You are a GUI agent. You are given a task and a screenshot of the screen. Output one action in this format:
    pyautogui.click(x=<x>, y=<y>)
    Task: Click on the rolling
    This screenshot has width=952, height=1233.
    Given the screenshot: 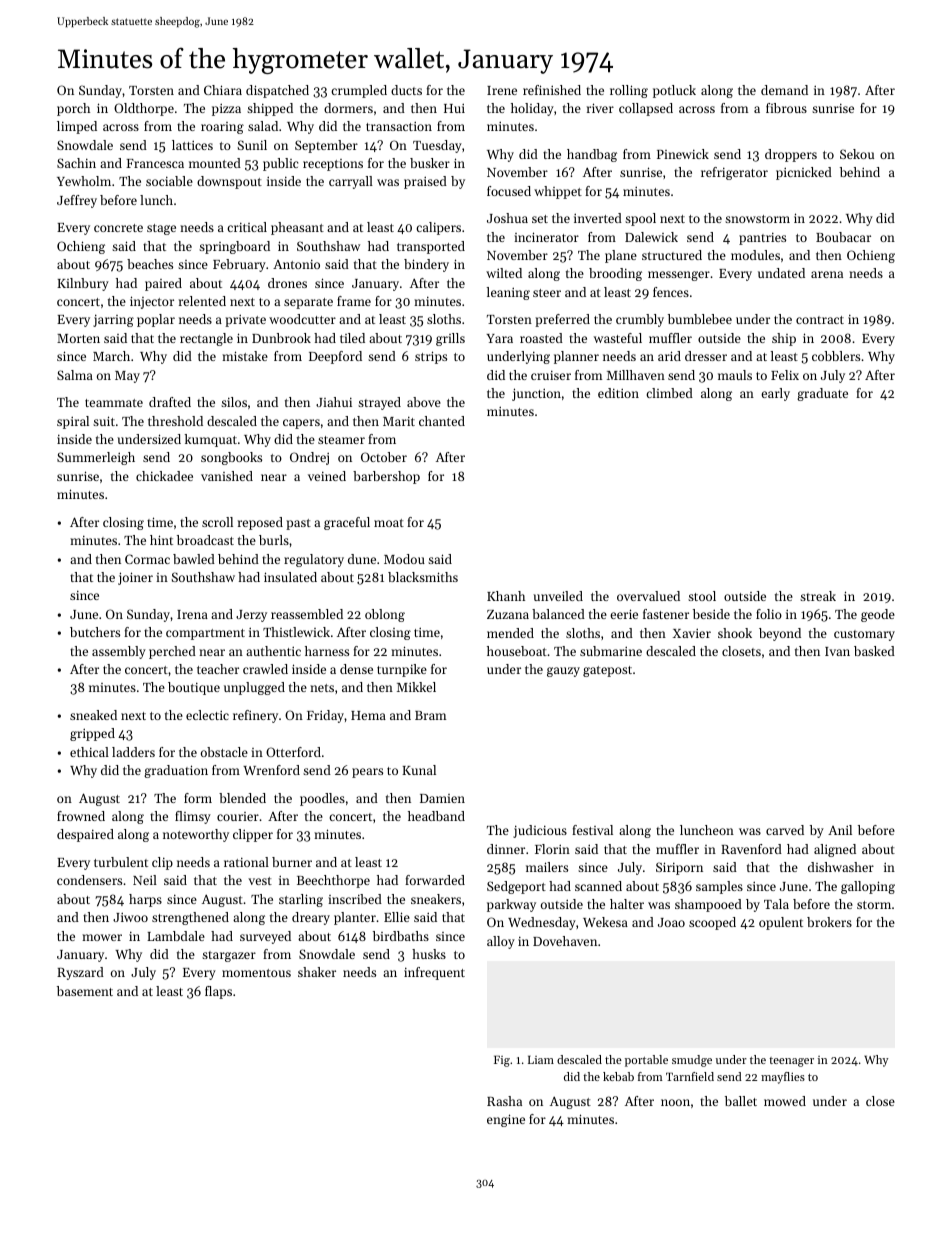 What is the action you would take?
    pyautogui.click(x=629, y=91)
